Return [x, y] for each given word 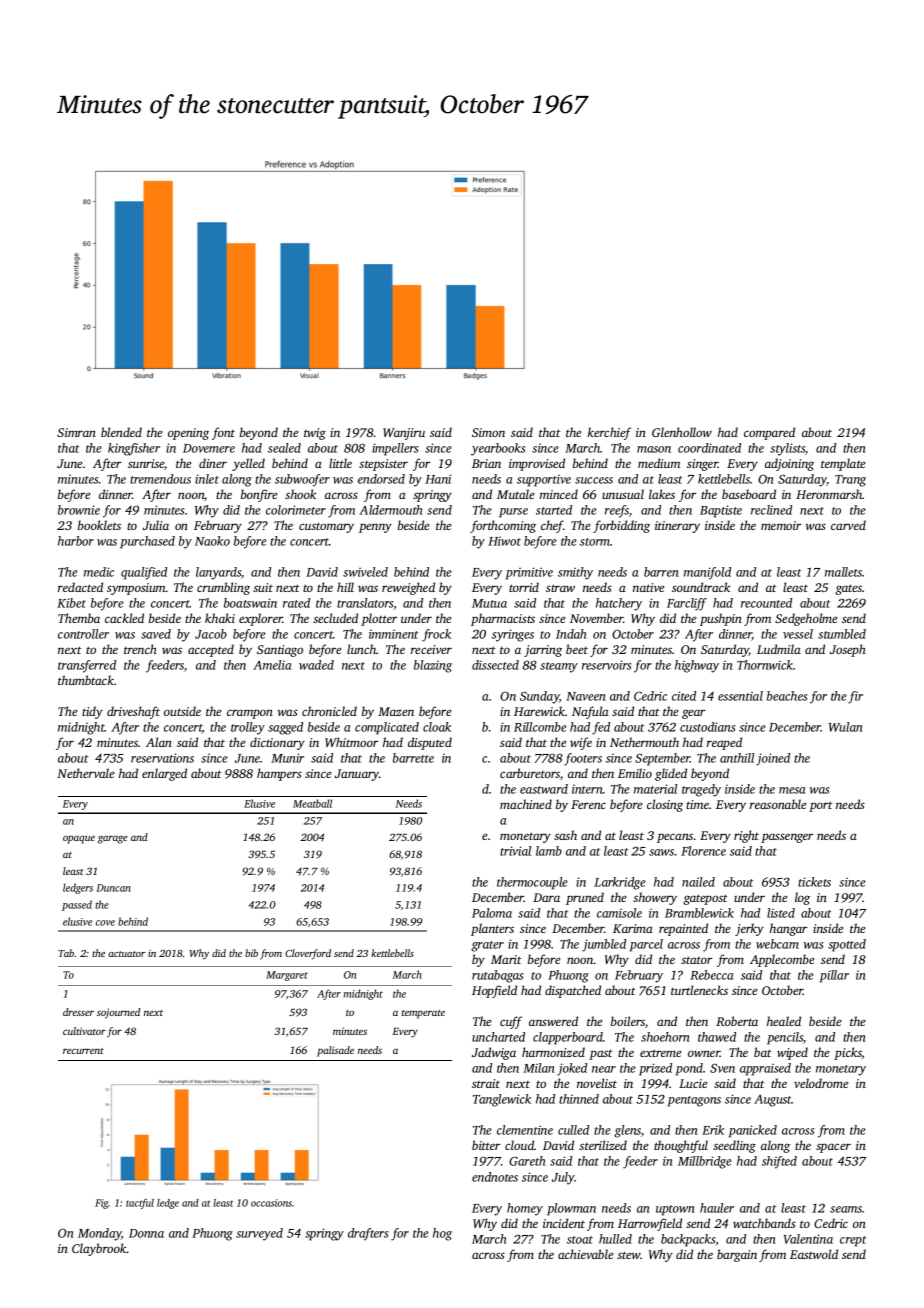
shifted [779, 1162]
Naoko [212, 541]
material [655, 789]
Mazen [396, 711]
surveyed [259, 1234]
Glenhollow [682, 432]
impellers [395, 449]
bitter [486, 1145]
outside [182, 711]
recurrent [83, 1051]
